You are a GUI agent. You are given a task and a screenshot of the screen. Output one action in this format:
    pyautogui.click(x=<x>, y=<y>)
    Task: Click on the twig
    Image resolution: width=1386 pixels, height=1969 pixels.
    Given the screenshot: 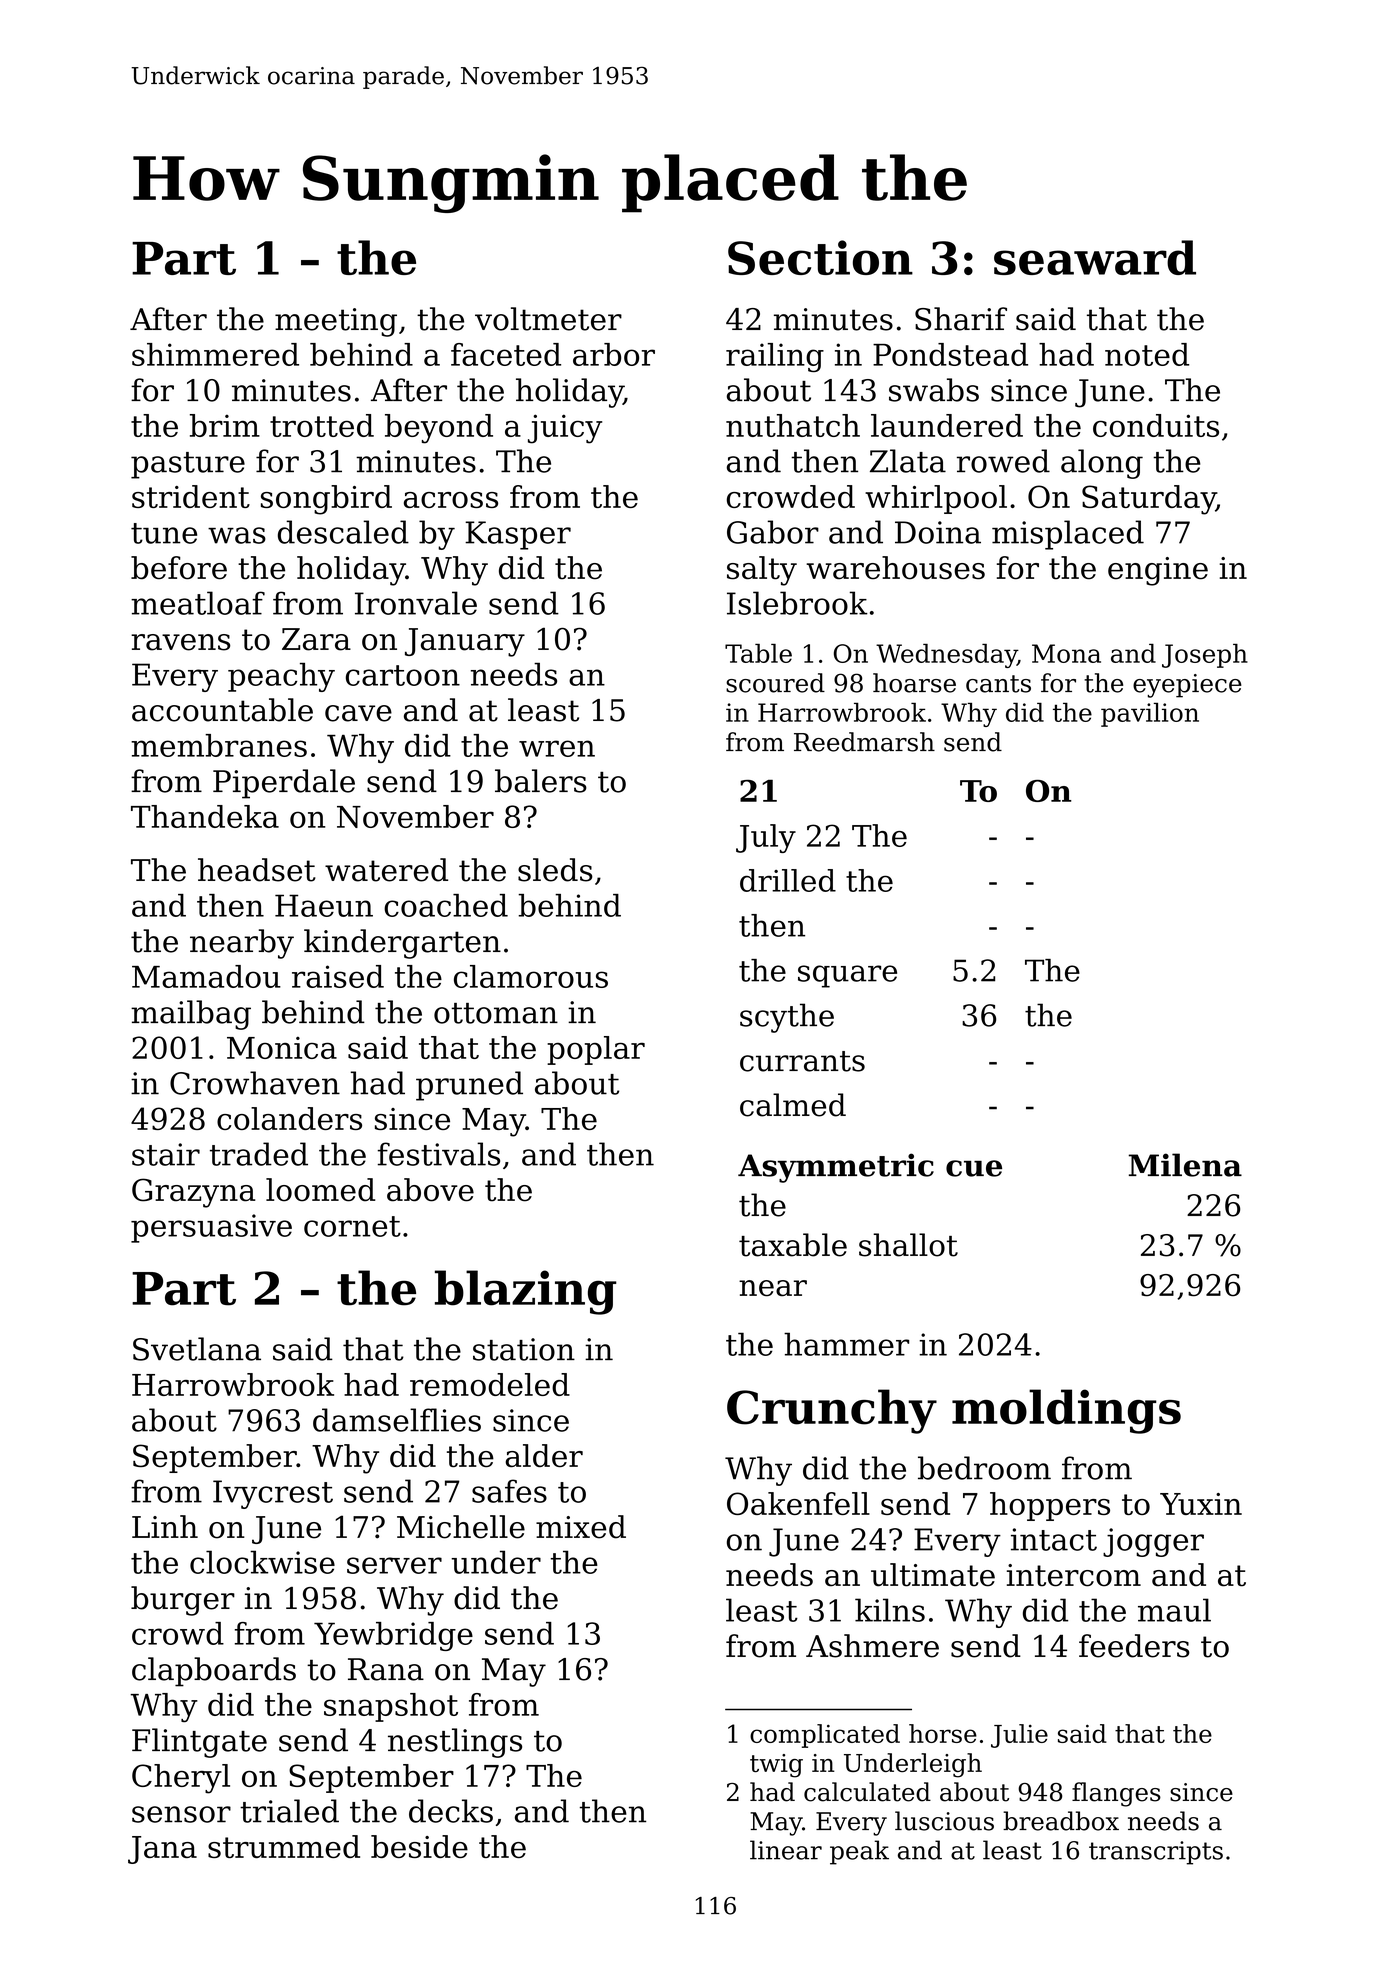 What is the action you would take?
    pyautogui.click(x=776, y=1766)
